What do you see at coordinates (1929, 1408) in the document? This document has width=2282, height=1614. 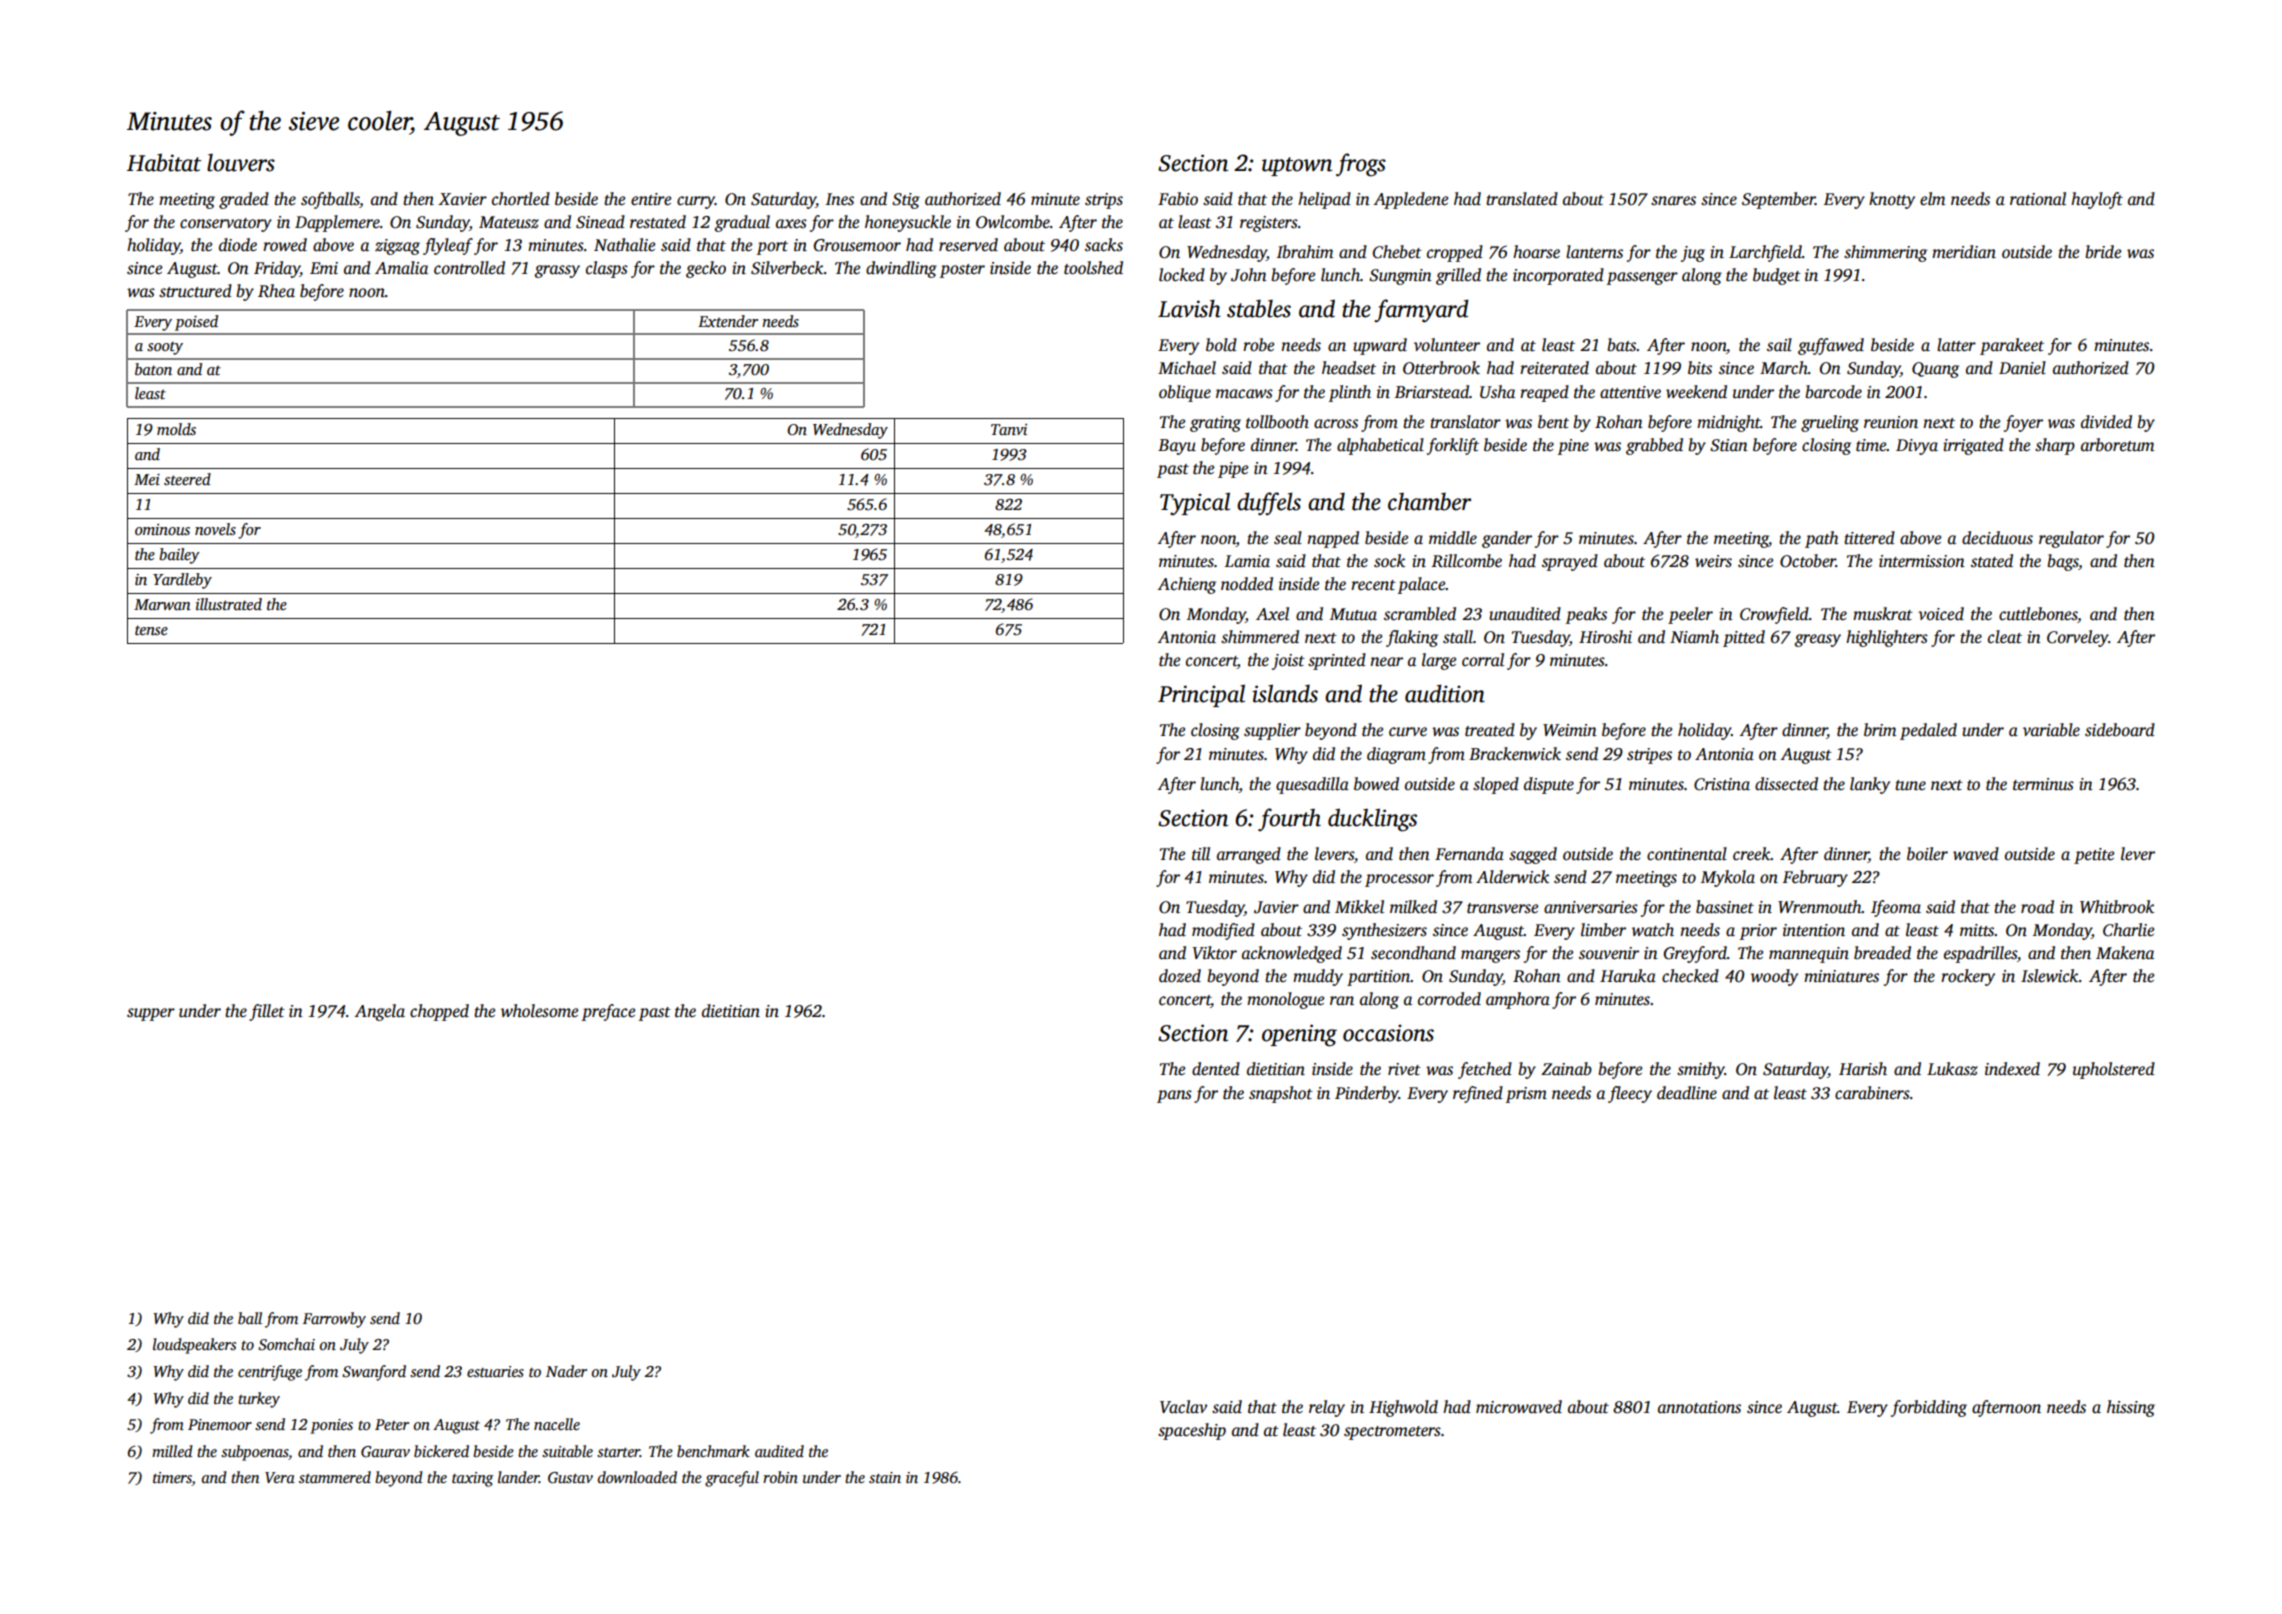 I see `forbidding` at bounding box center [1929, 1408].
